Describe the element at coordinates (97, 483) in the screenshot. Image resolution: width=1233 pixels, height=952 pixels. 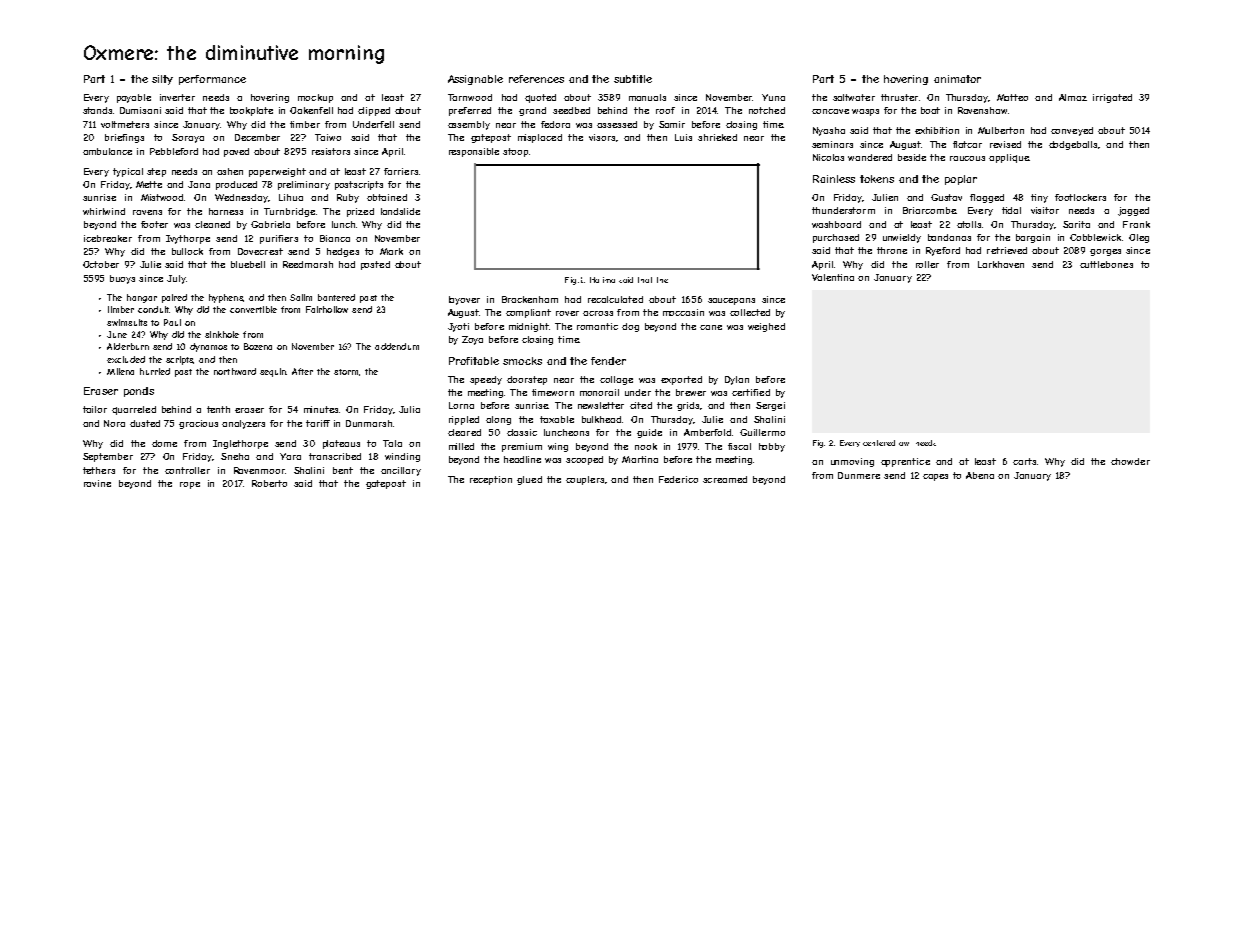
I see `ravine` at that location.
